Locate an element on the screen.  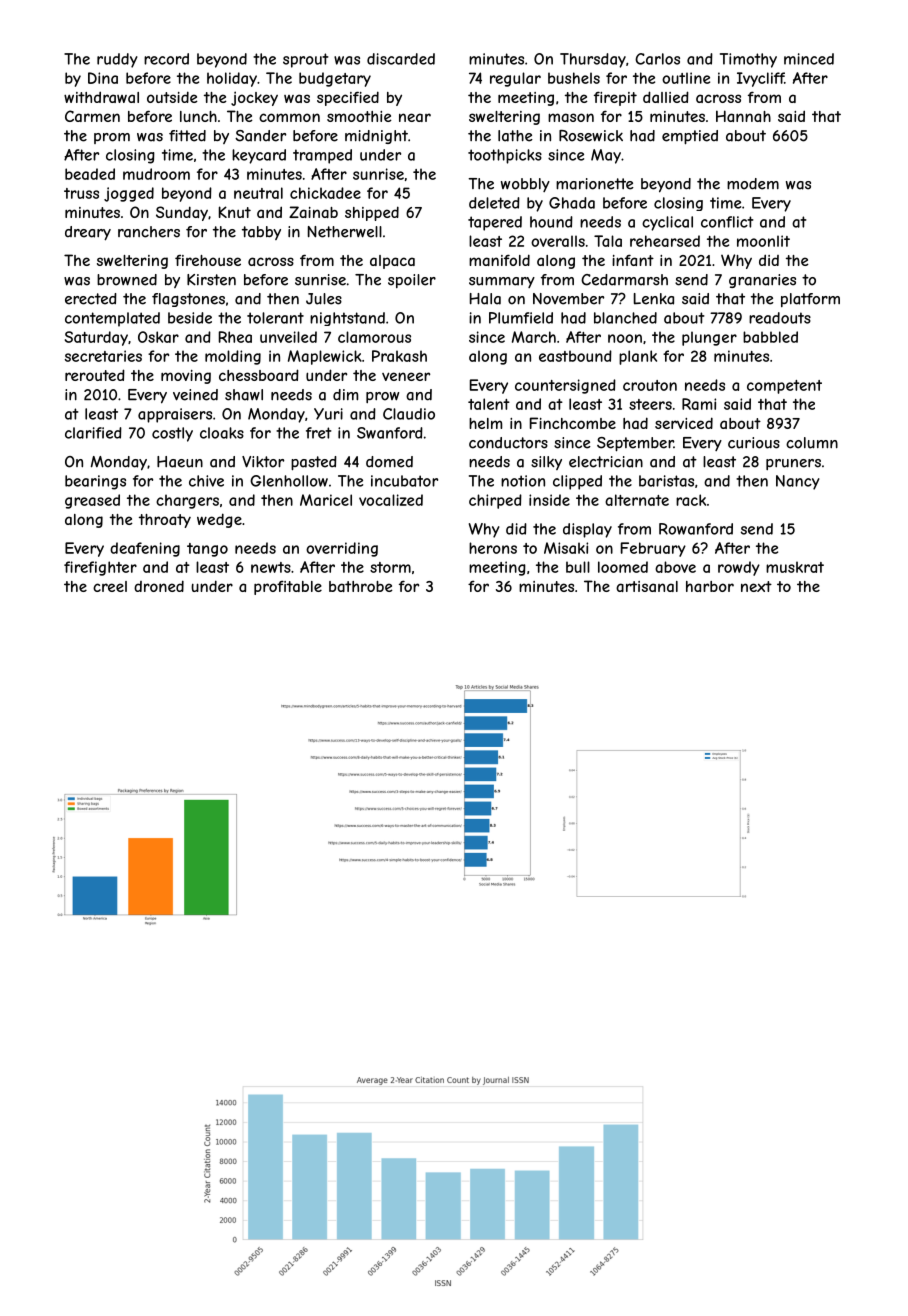
babbled is located at coordinates (770, 337).
